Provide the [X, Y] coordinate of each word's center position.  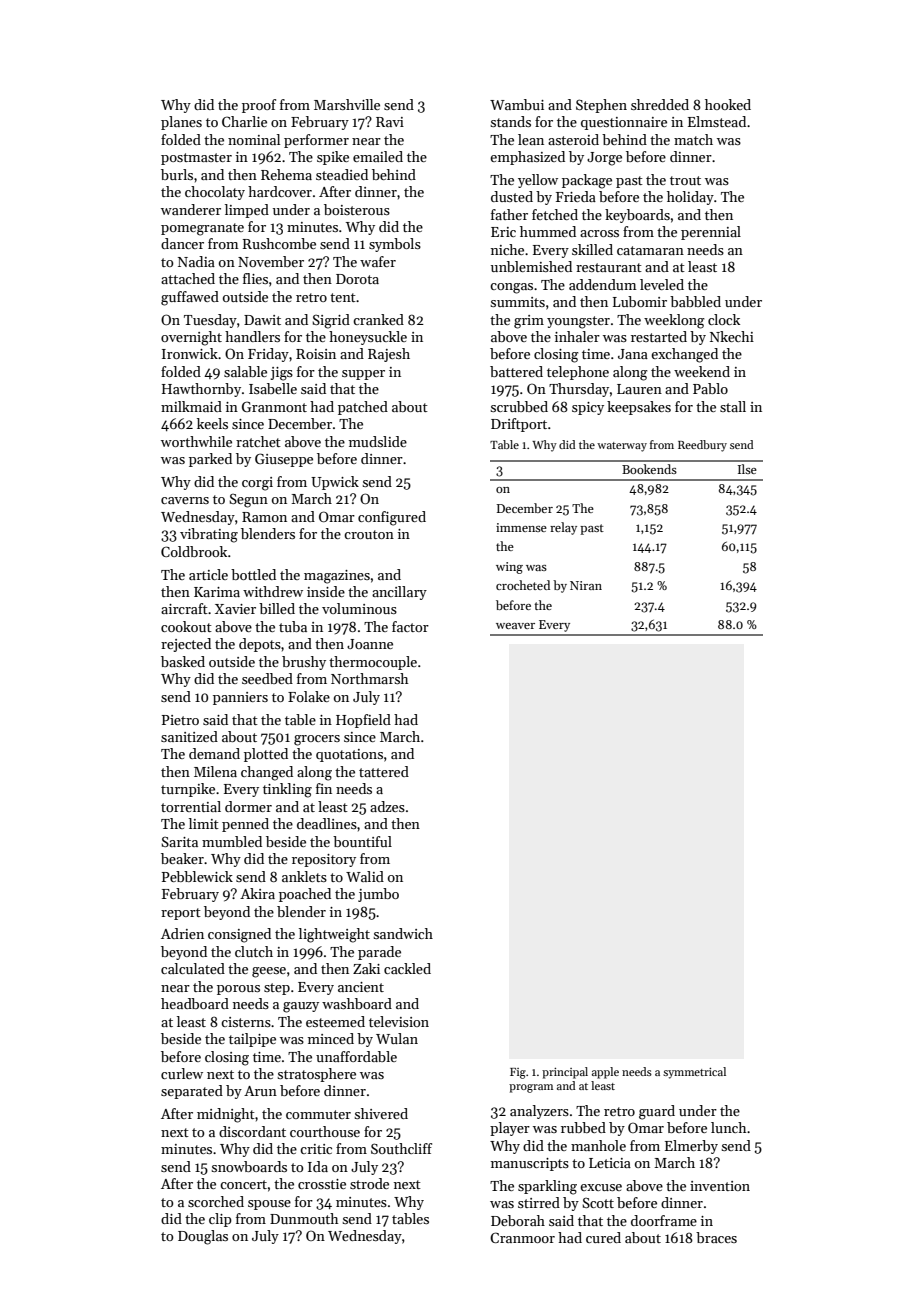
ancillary [399, 593]
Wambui [517, 104]
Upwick [335, 483]
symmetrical [694, 1073]
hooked [728, 104]
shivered [381, 1113]
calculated [193, 968]
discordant [252, 1131]
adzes [387, 806]
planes [181, 123]
